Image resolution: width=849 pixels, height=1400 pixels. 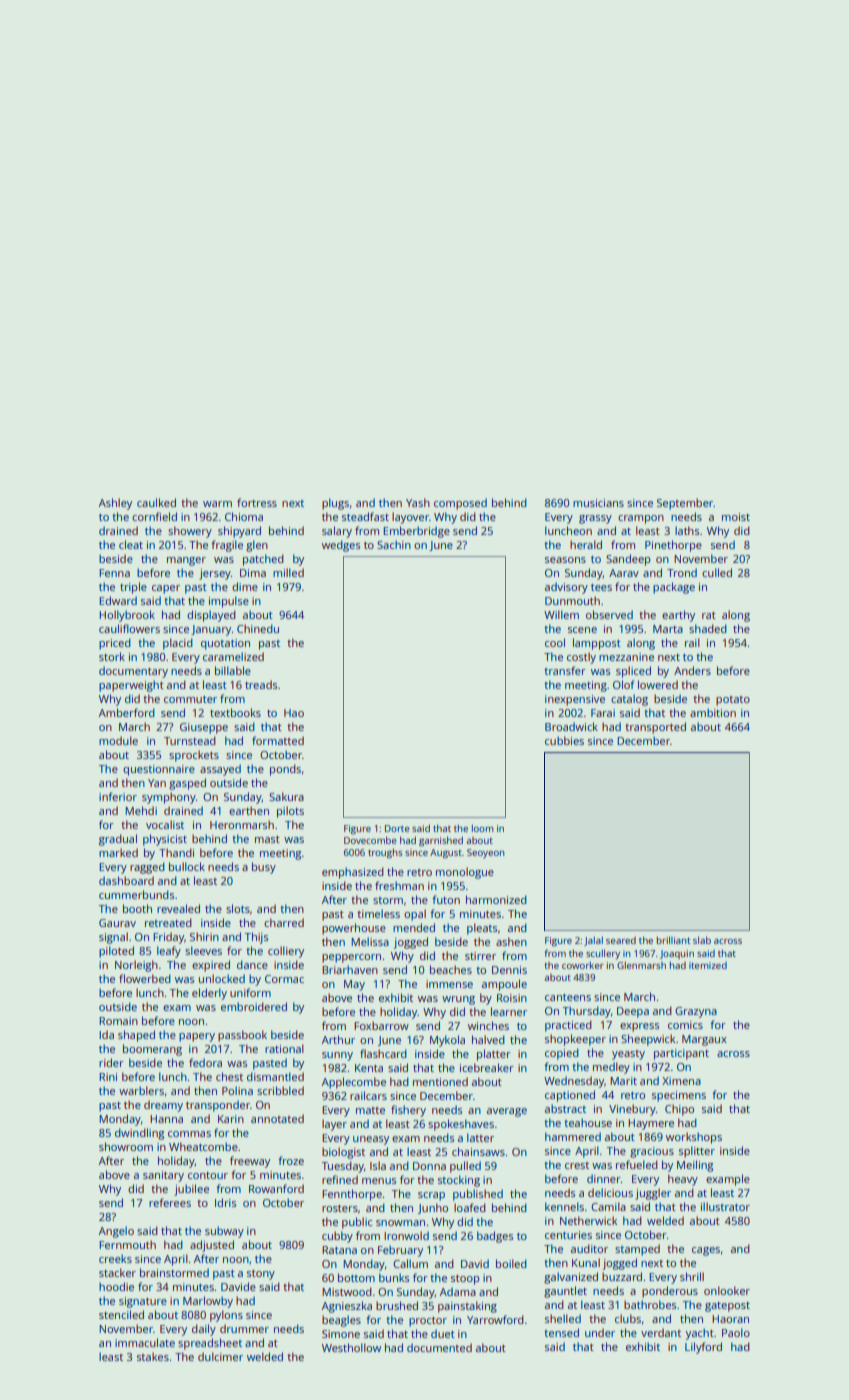 What do you see at coordinates (254, 1006) in the document?
I see `embroidered` at bounding box center [254, 1006].
